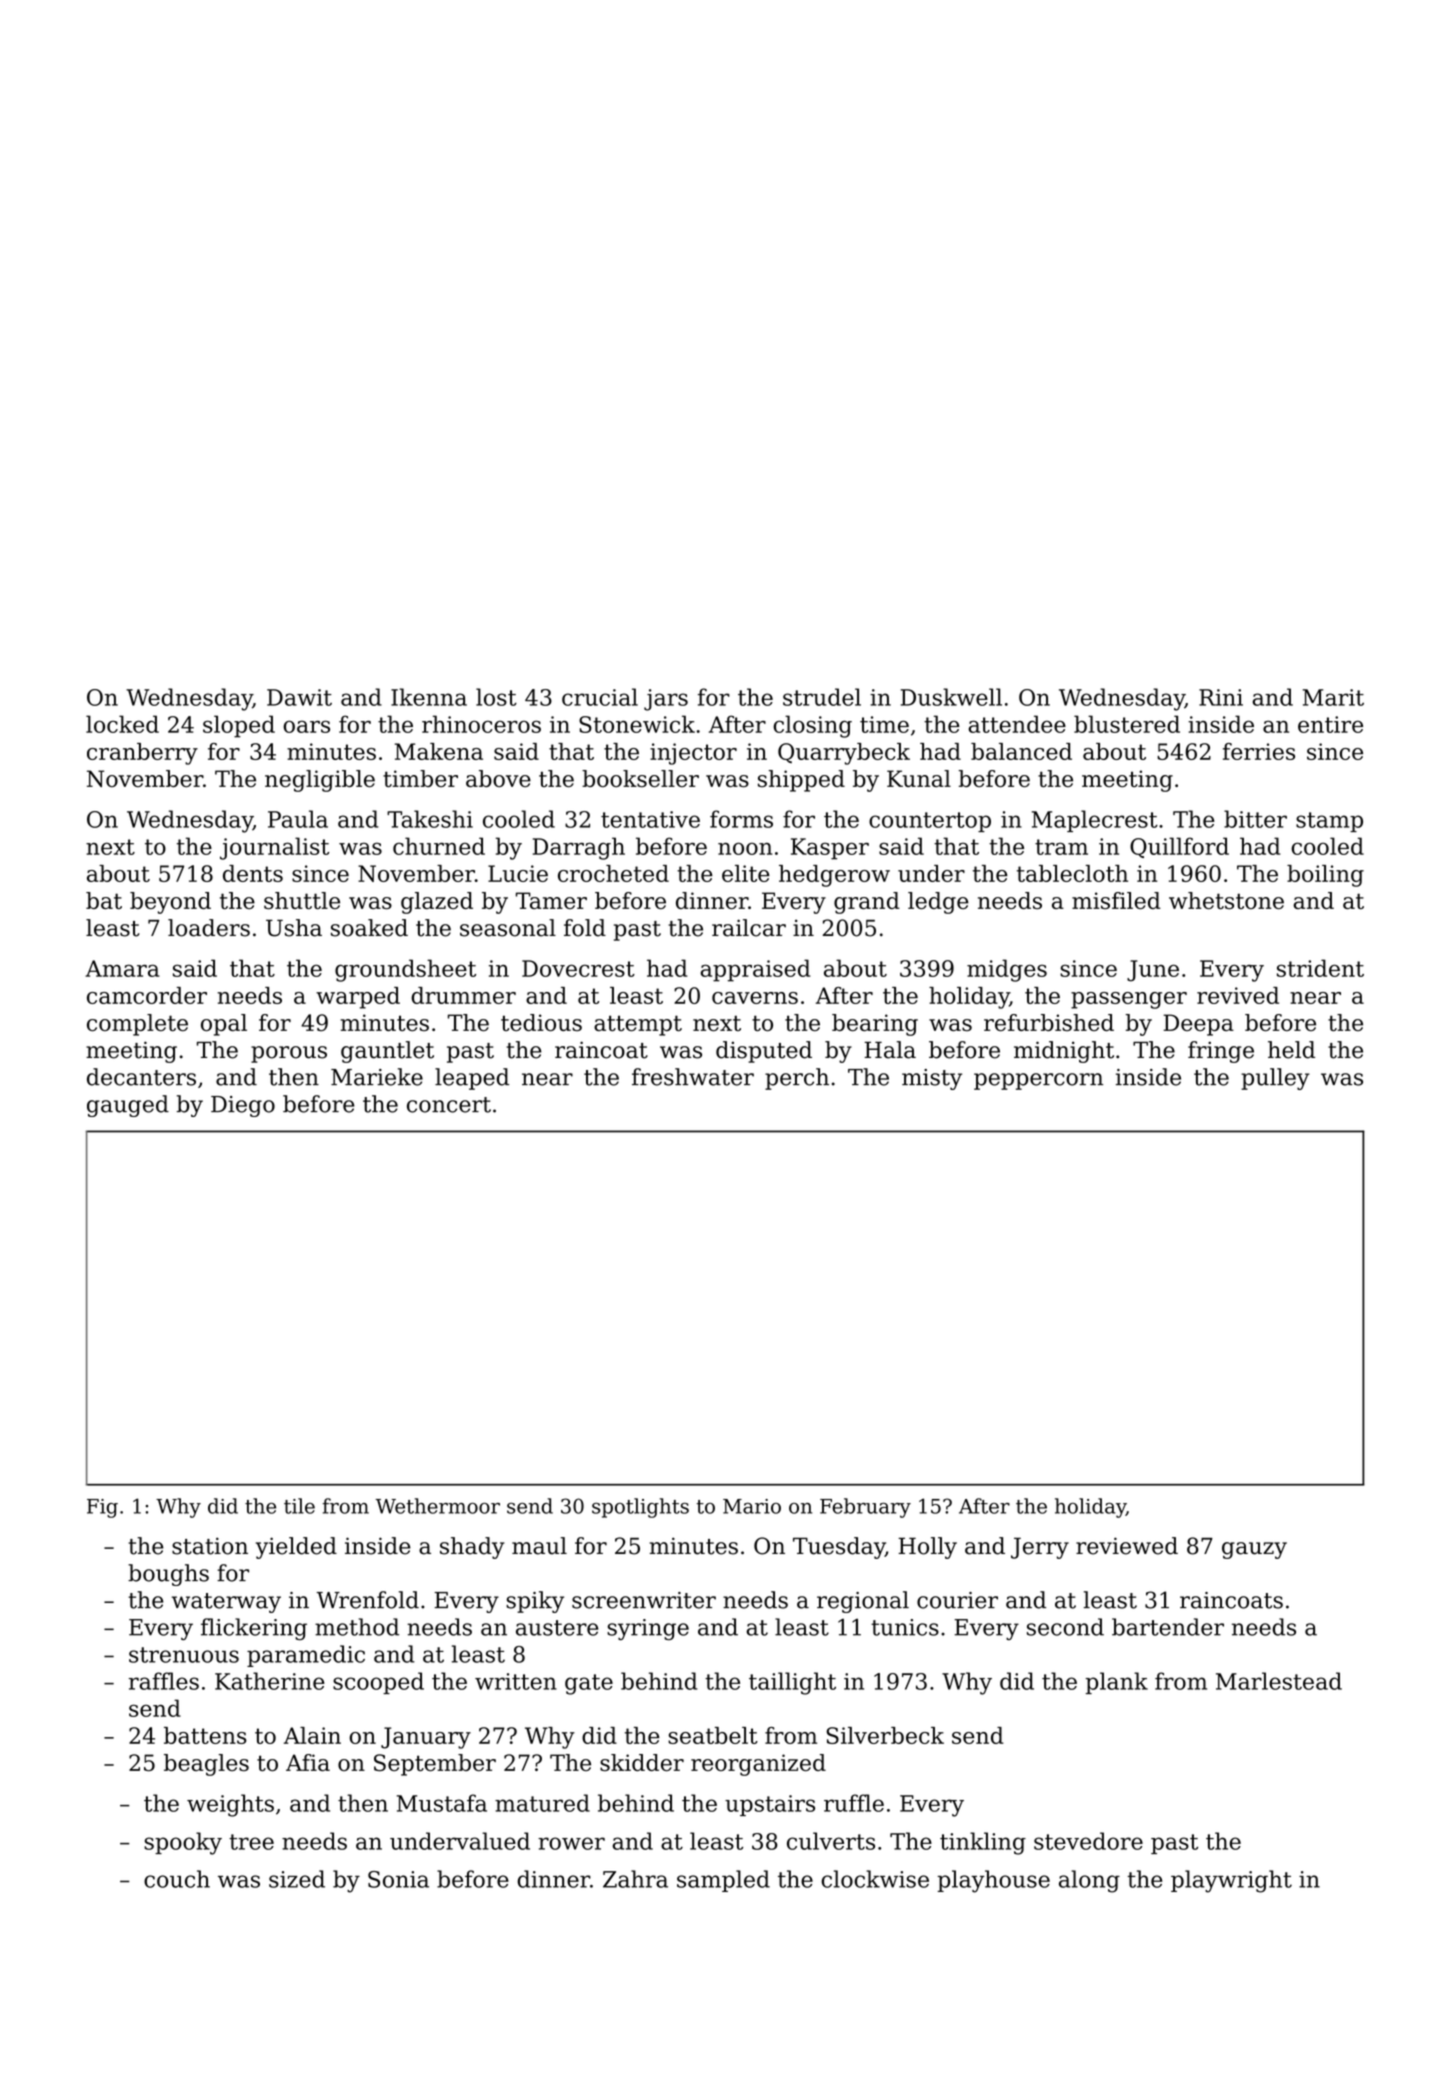  What do you see at coordinates (142, 754) in the image?
I see `cranberry` at bounding box center [142, 754].
